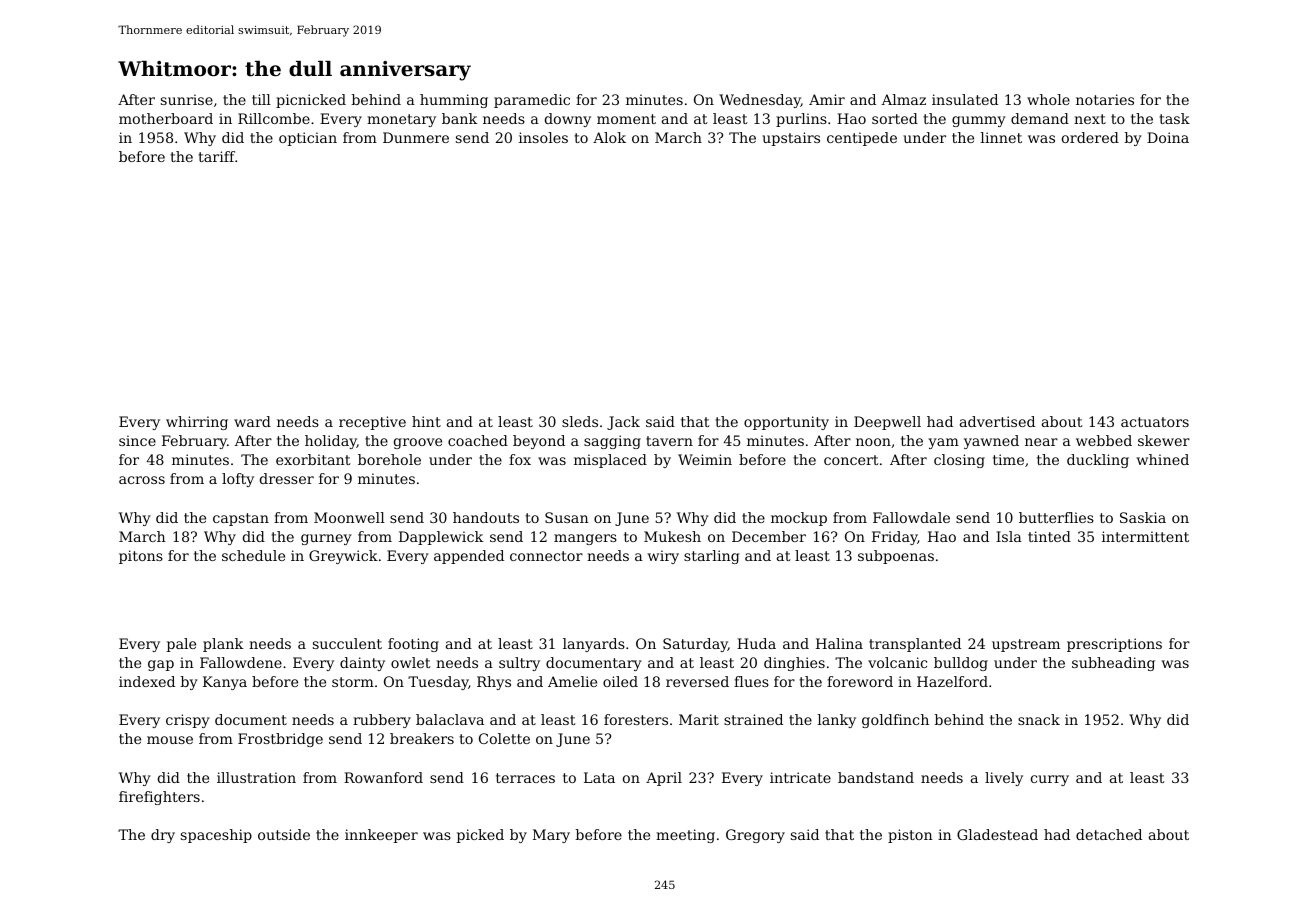  I want to click on meeting, so click(685, 836).
